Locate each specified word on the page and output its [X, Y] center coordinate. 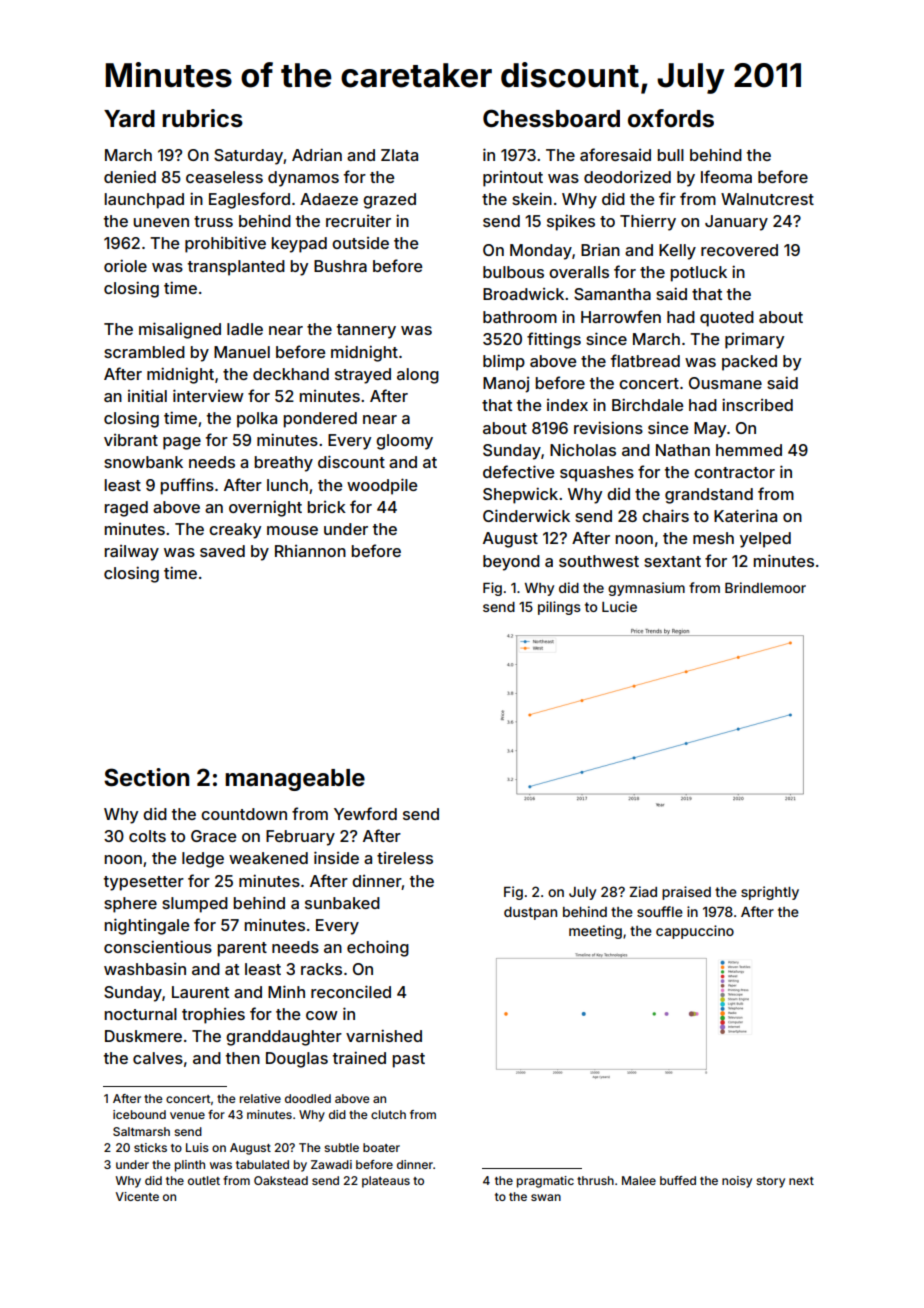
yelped [765, 540]
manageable [295, 780]
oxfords [671, 118]
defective [518, 471]
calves [158, 1058]
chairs [665, 515]
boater [381, 1147]
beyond [511, 563]
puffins [187, 486]
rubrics [202, 118]
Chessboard [551, 118]
